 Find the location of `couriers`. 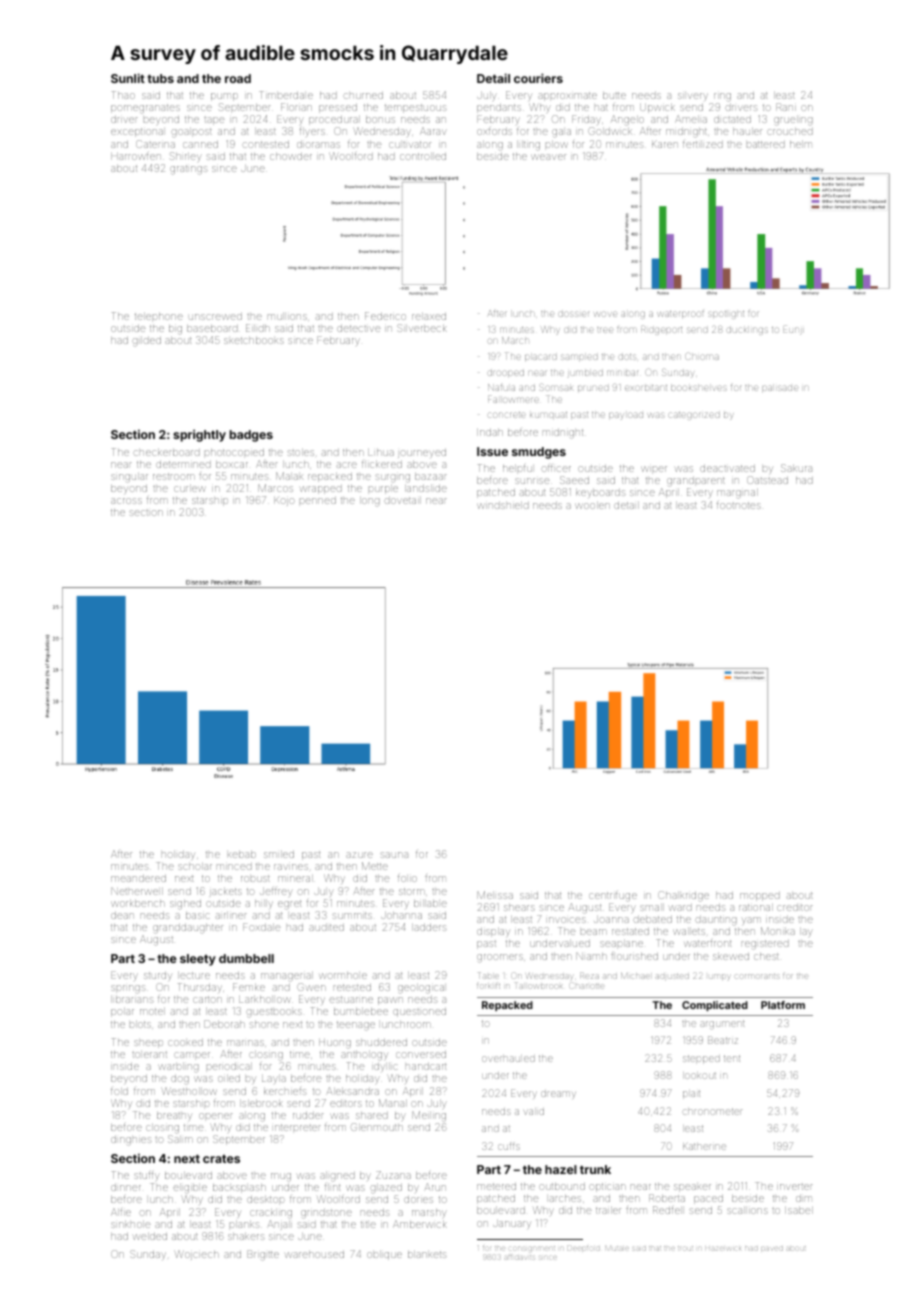

couriers is located at coordinates (538, 78).
